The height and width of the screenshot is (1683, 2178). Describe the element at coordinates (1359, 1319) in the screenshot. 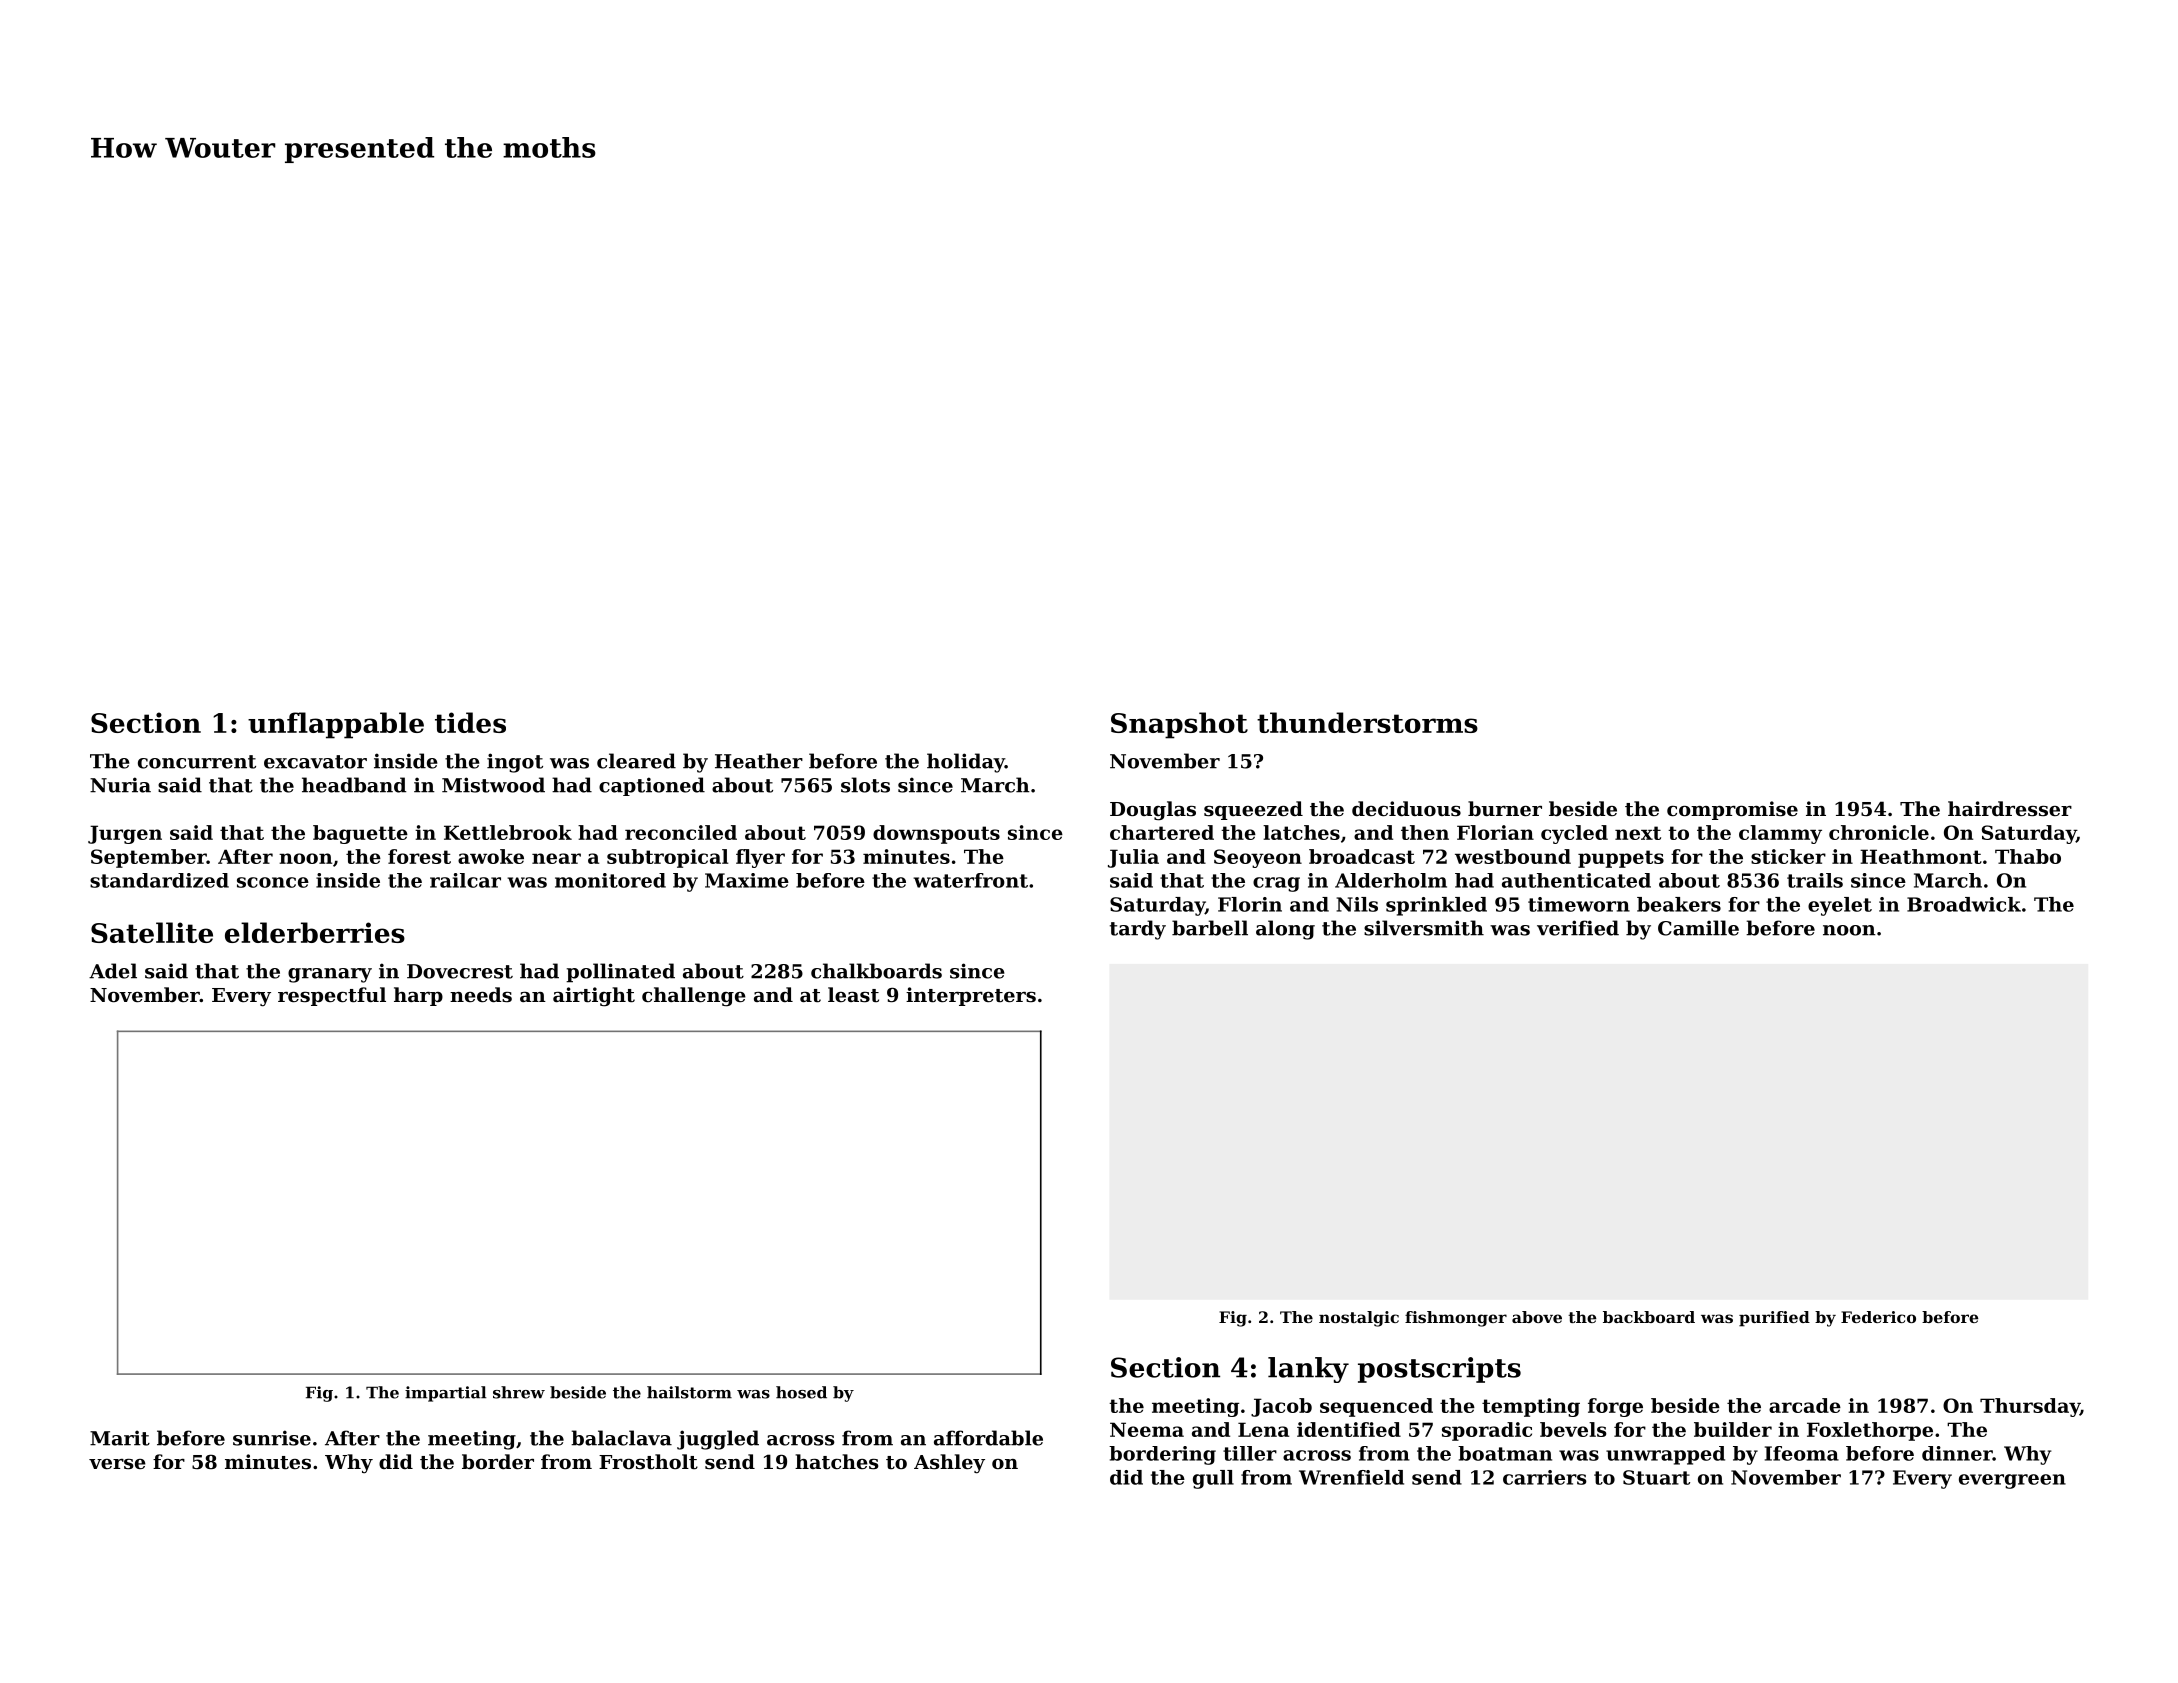

I see `nostalgic` at that location.
